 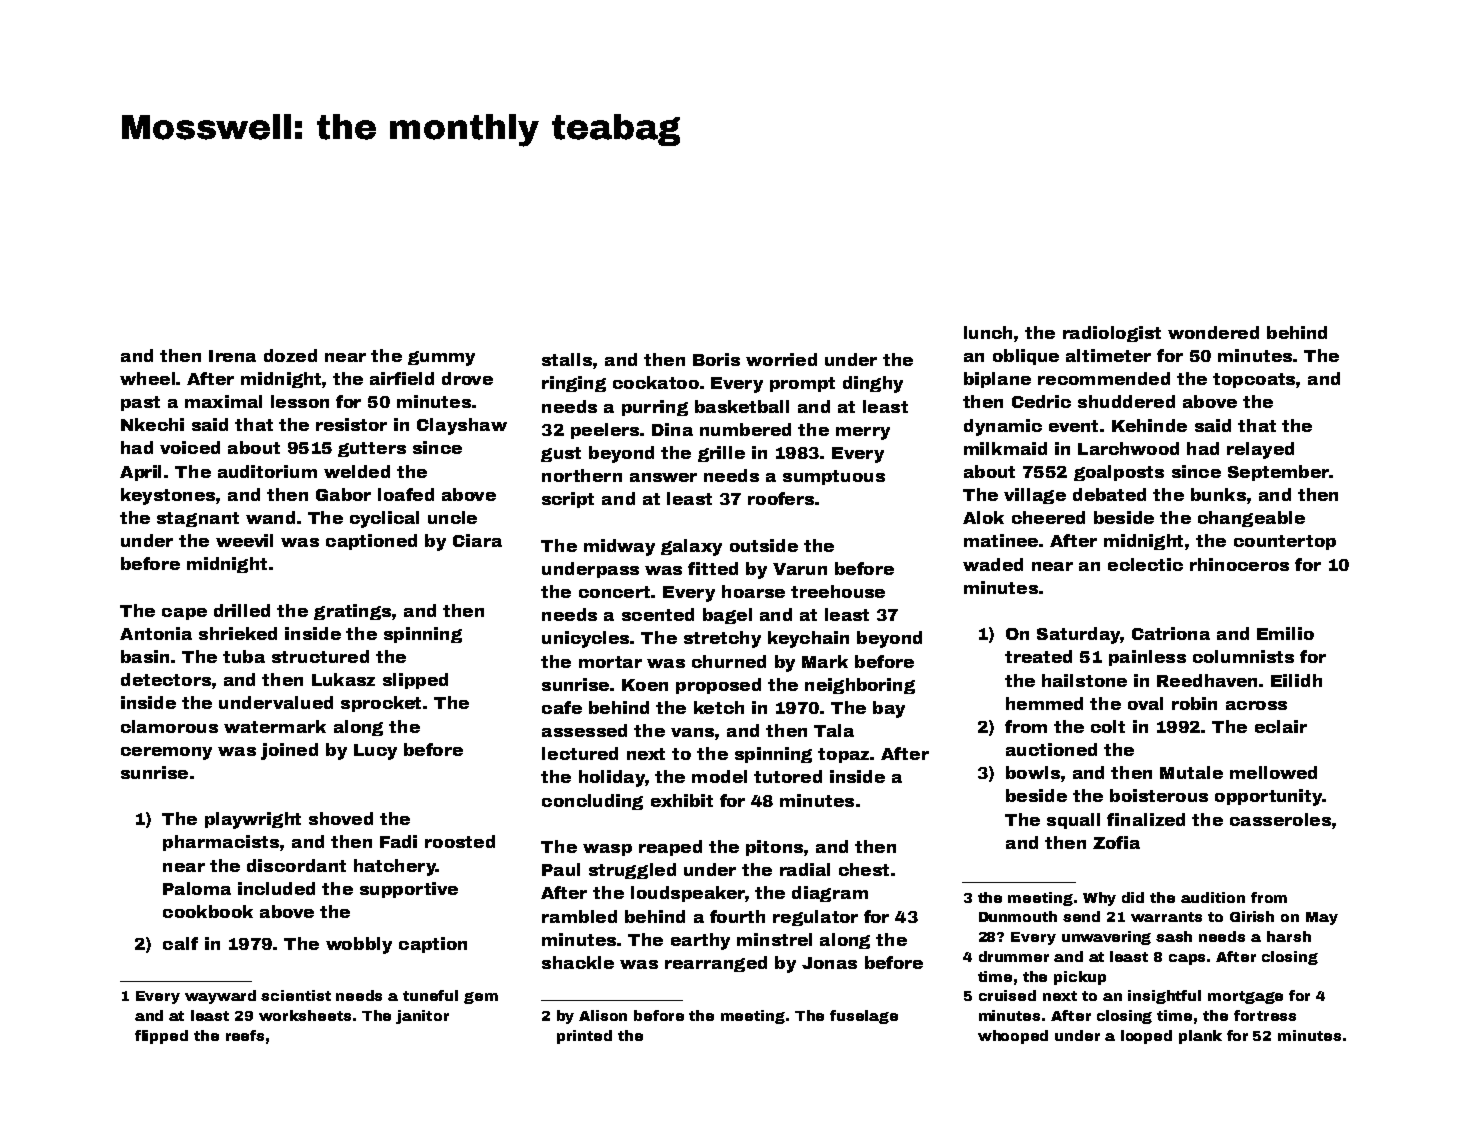 I want to click on plank, so click(x=1200, y=1037).
